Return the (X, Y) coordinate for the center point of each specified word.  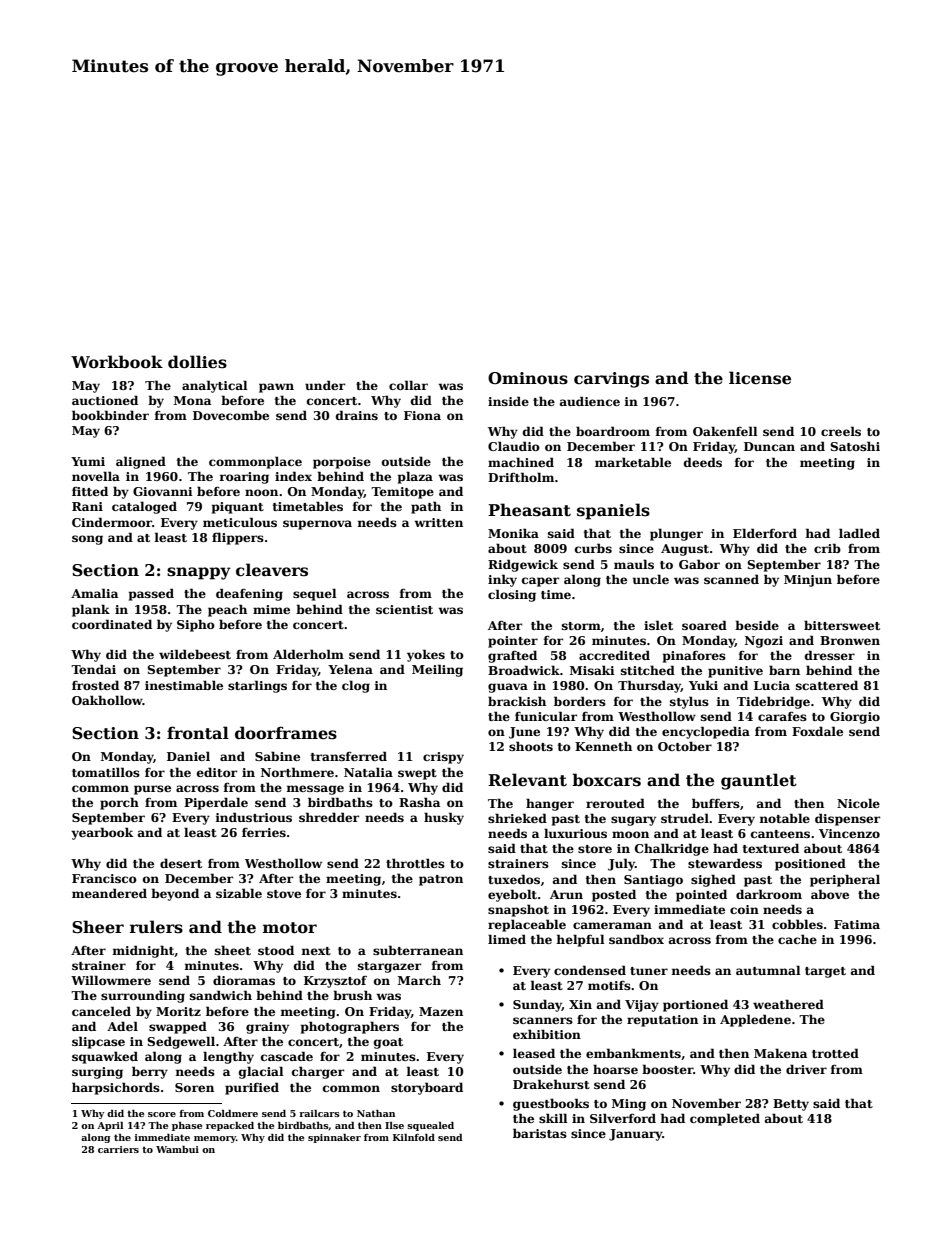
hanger (550, 804)
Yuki (703, 685)
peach (227, 610)
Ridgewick (523, 565)
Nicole (858, 803)
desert (181, 863)
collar (408, 385)
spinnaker (334, 1138)
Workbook (117, 362)
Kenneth (603, 746)
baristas (540, 1133)
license (760, 378)
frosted (95, 685)
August (685, 550)
